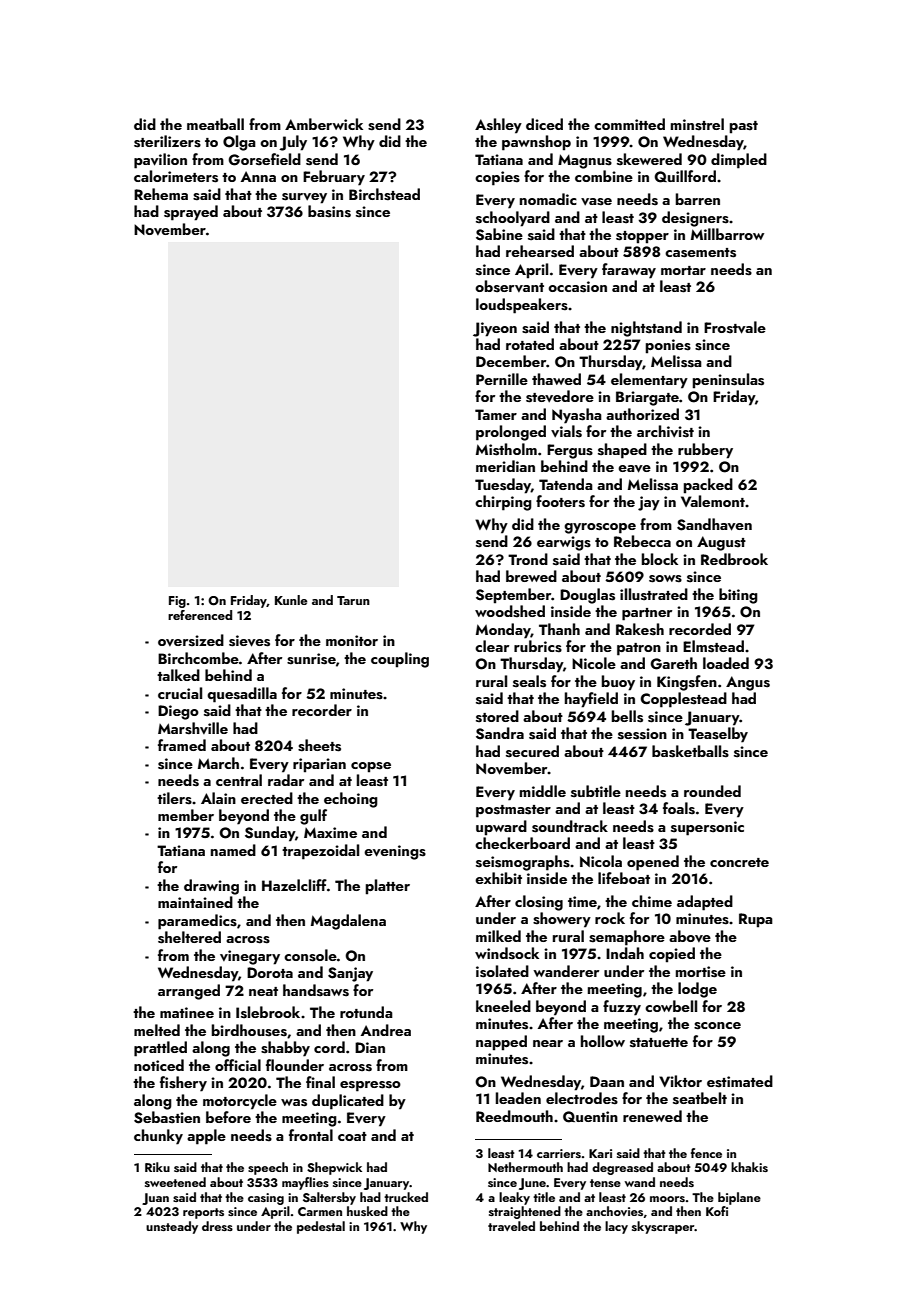 Image resolution: width=908 pixels, height=1316 pixels. I want to click on Birchstead, so click(384, 194).
